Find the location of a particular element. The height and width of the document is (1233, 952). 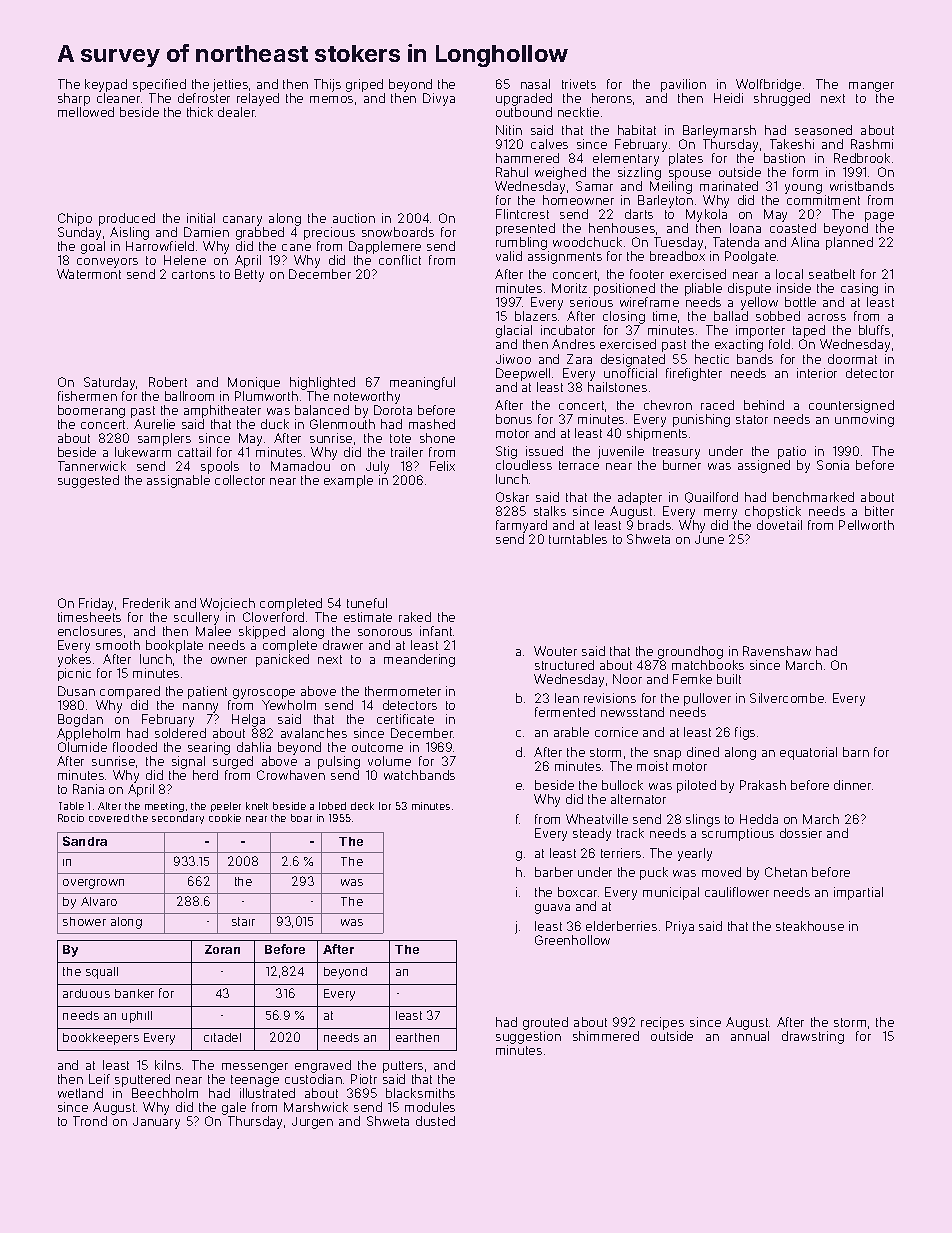

meandering is located at coordinates (419, 660).
